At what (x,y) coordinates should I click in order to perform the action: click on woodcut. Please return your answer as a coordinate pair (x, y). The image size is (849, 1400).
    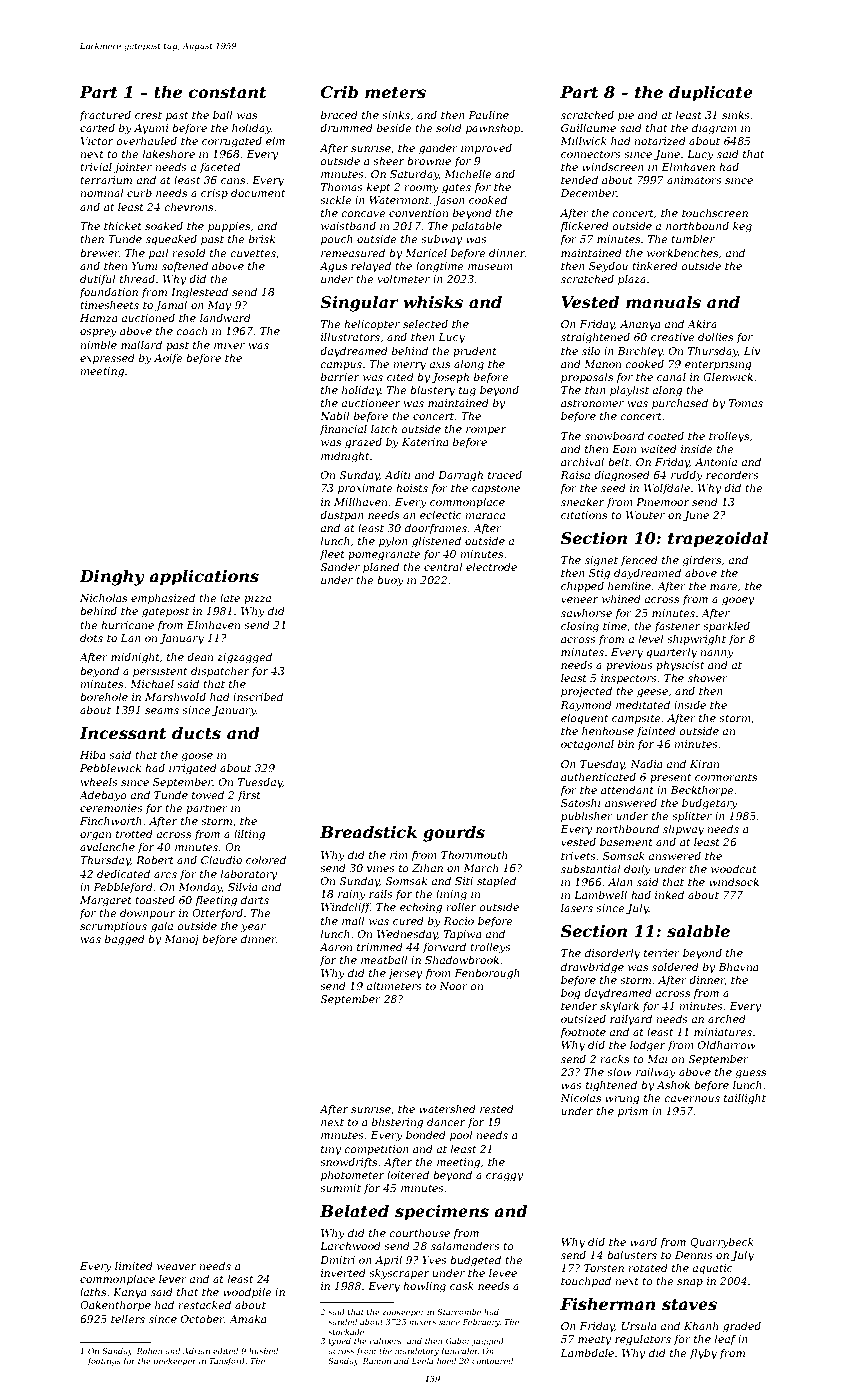
    Looking at the image, I should click on (734, 869).
